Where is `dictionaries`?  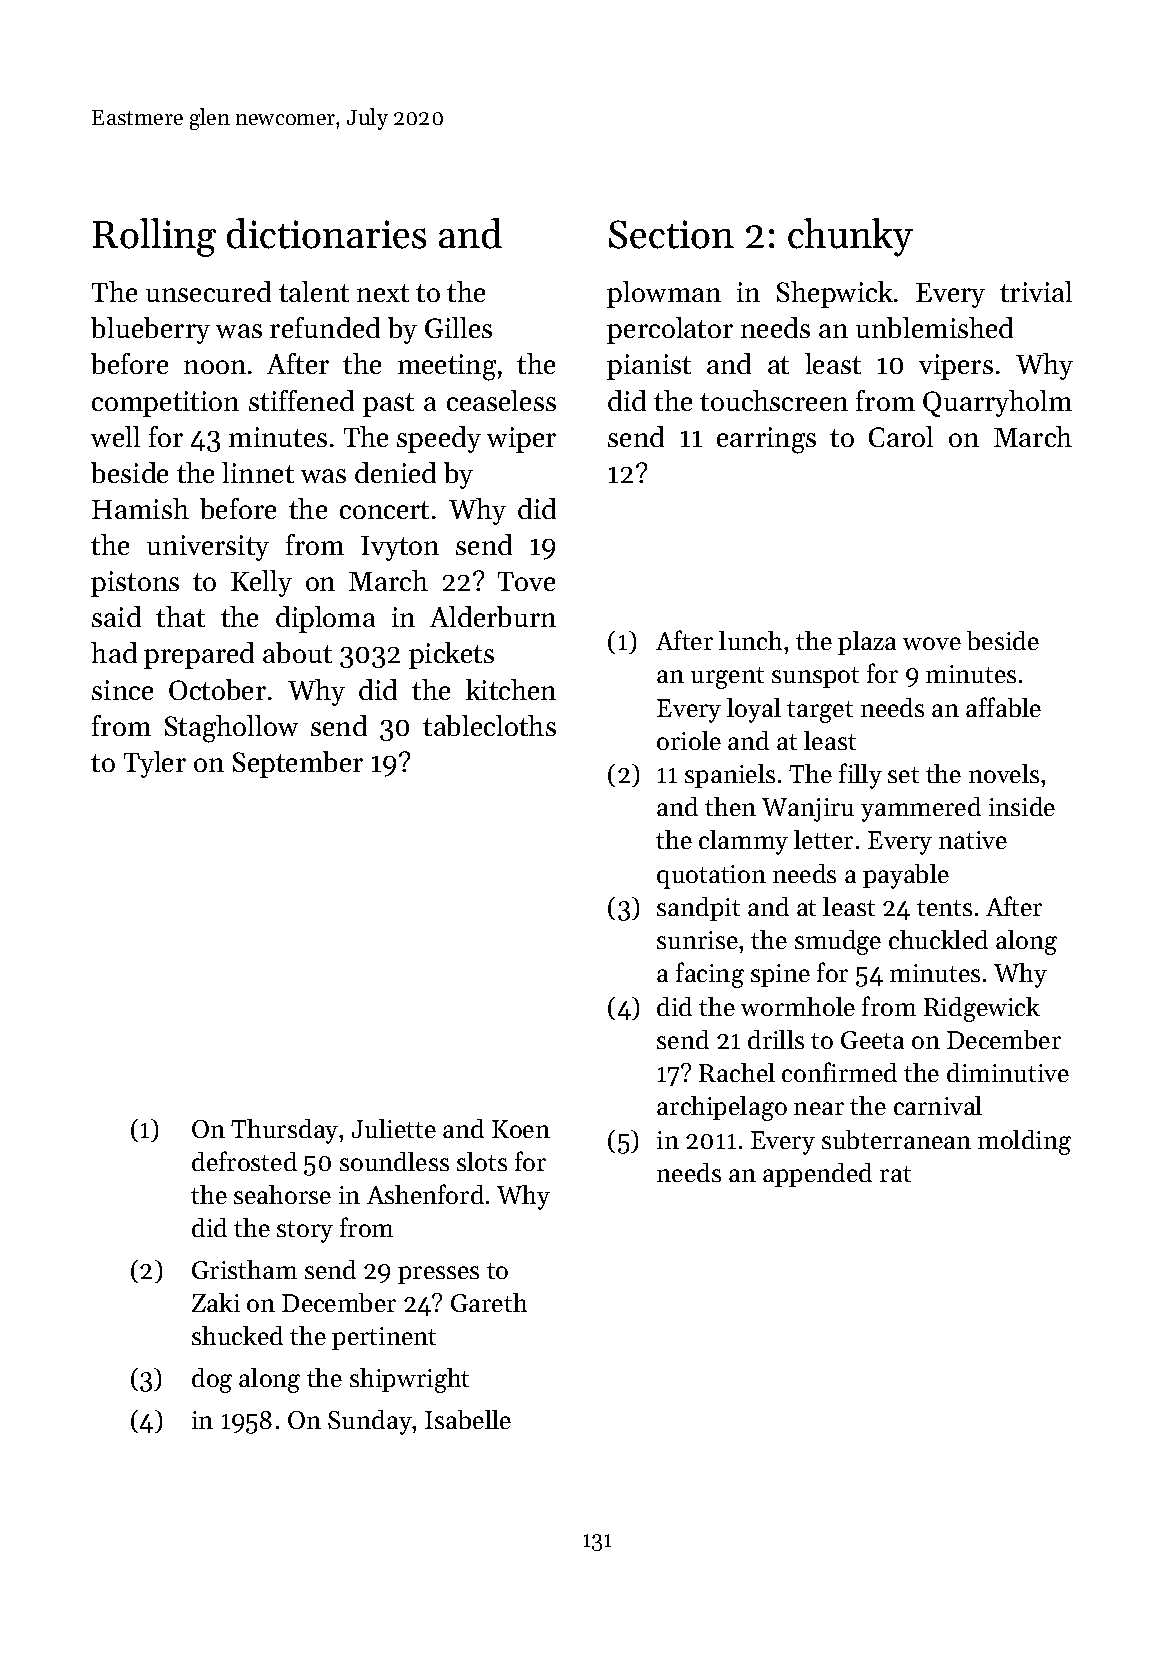
dictionaries is located at coordinates (326, 233).
